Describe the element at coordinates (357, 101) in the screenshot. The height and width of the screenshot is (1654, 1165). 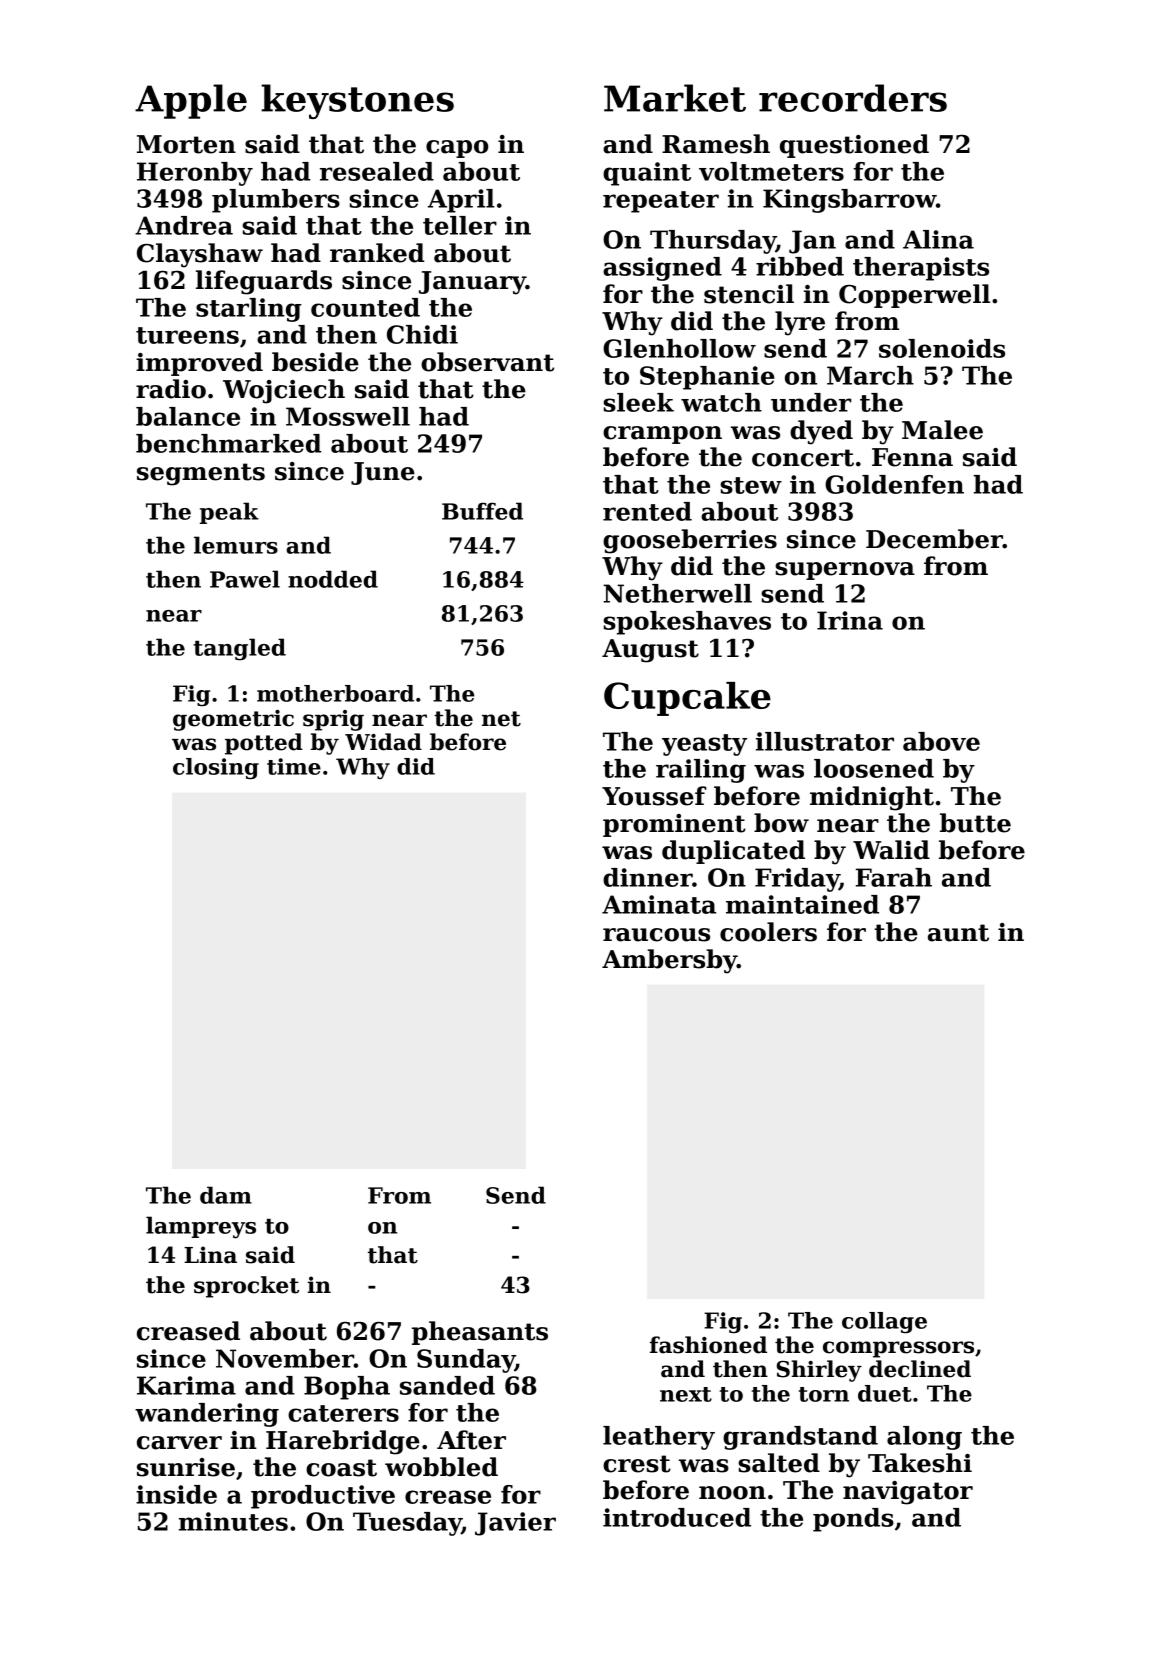
I see `keystones` at that location.
